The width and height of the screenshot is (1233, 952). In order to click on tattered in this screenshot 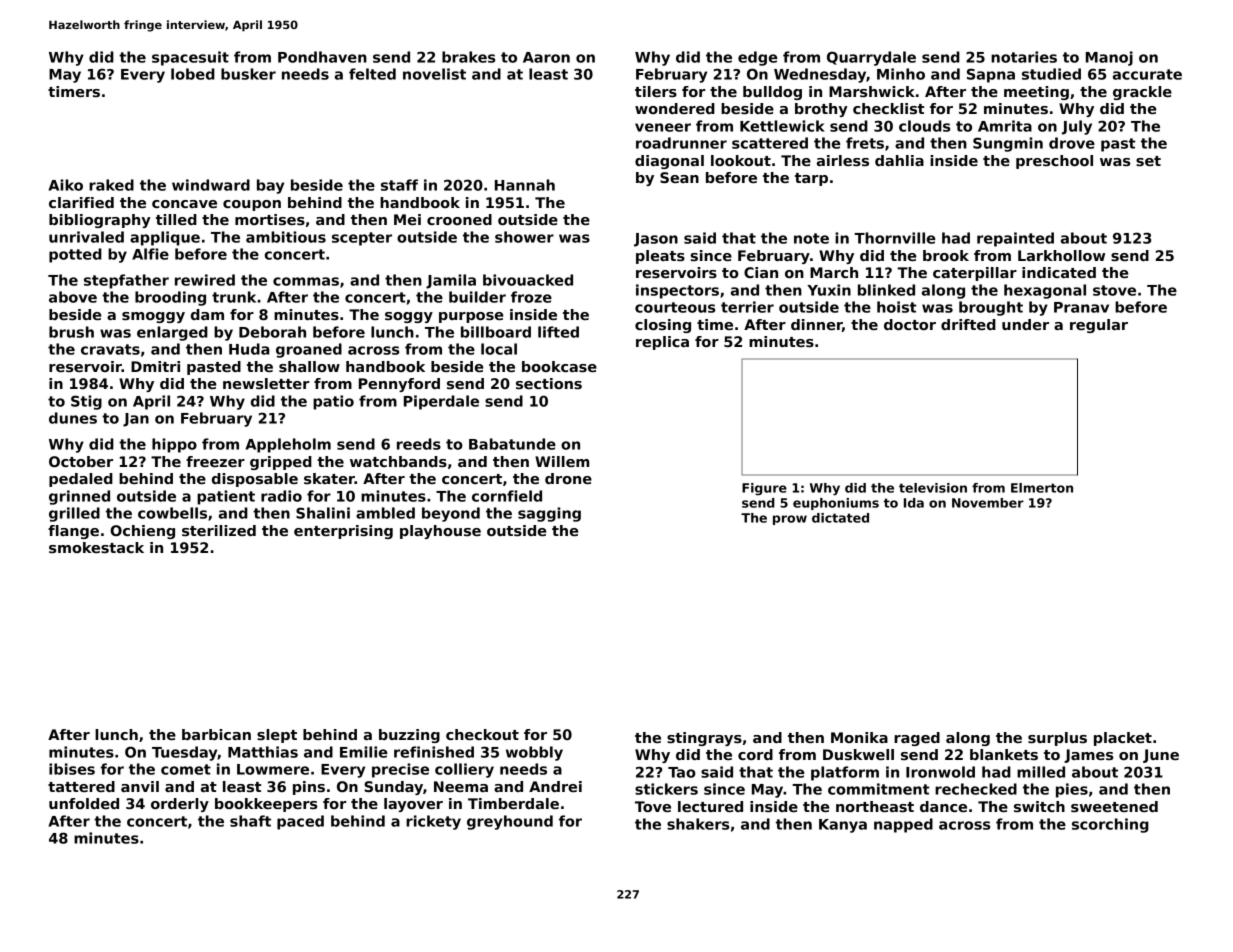, I will do `click(81, 786)`.
